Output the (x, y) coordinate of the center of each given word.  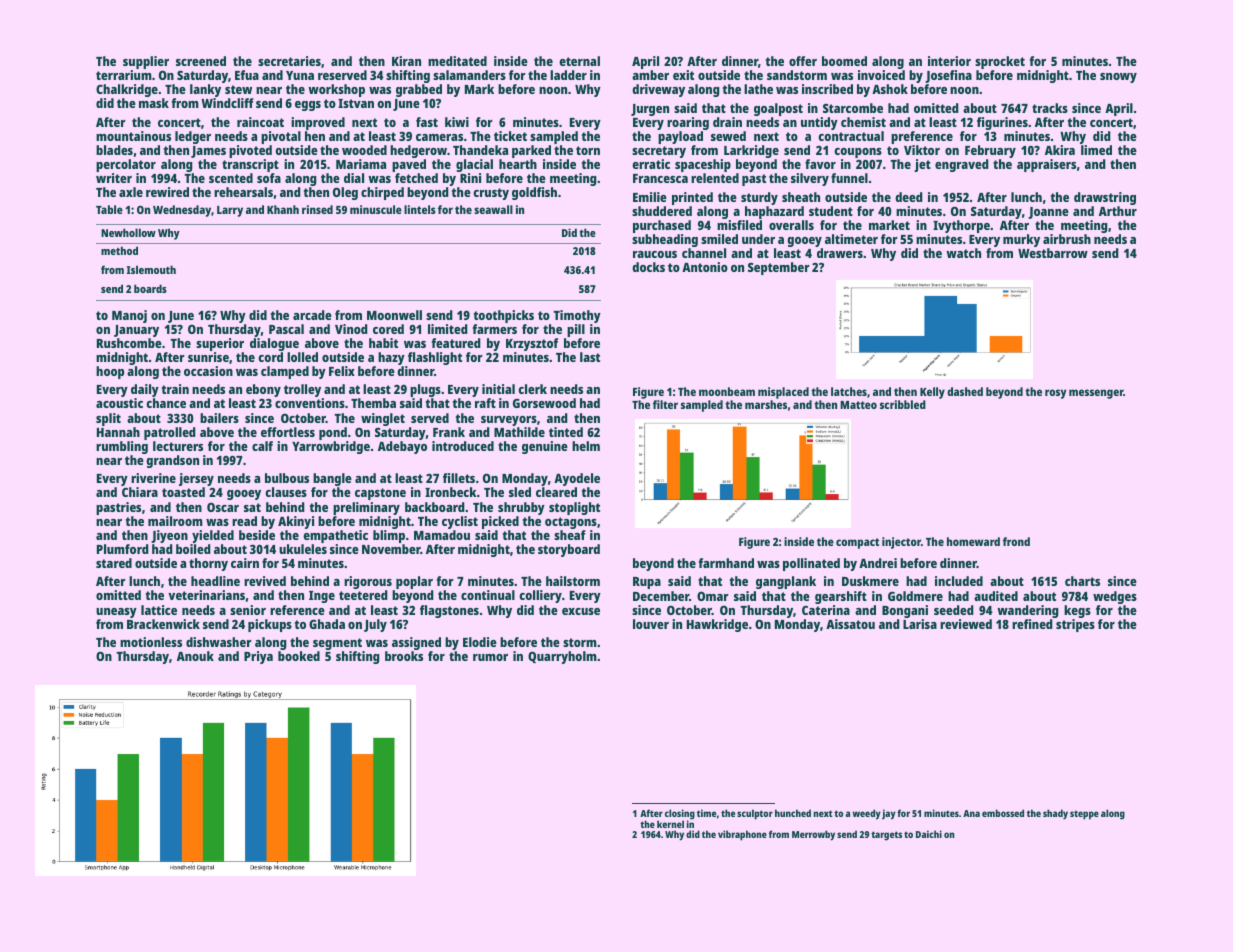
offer (803, 61)
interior (949, 61)
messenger (1096, 394)
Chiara (140, 492)
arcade (312, 315)
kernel (670, 824)
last (590, 357)
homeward (973, 541)
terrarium (124, 75)
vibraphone (742, 835)
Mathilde (519, 432)
